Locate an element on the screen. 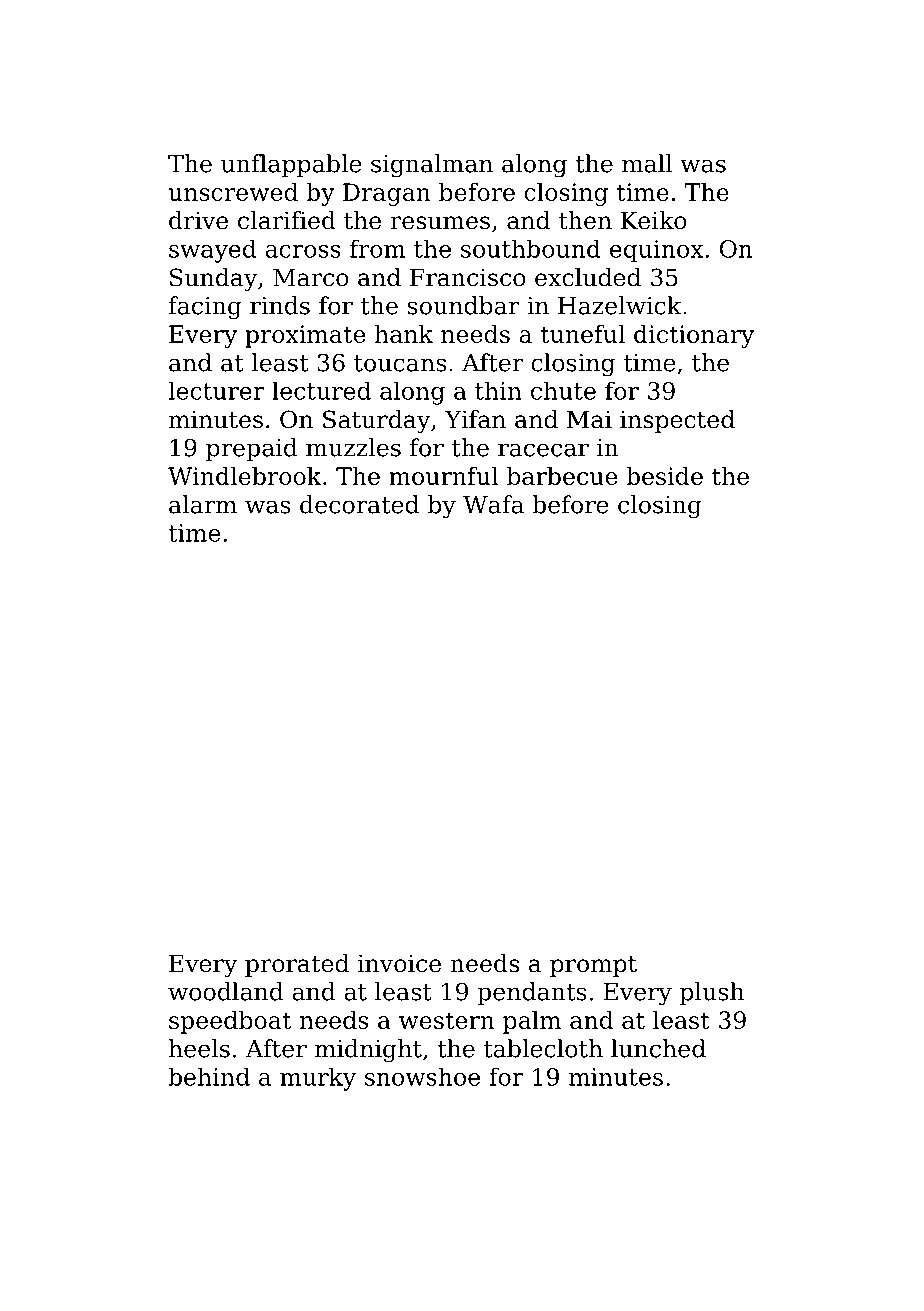 This screenshot has height=1311, width=924. Sunday is located at coordinates (214, 279).
